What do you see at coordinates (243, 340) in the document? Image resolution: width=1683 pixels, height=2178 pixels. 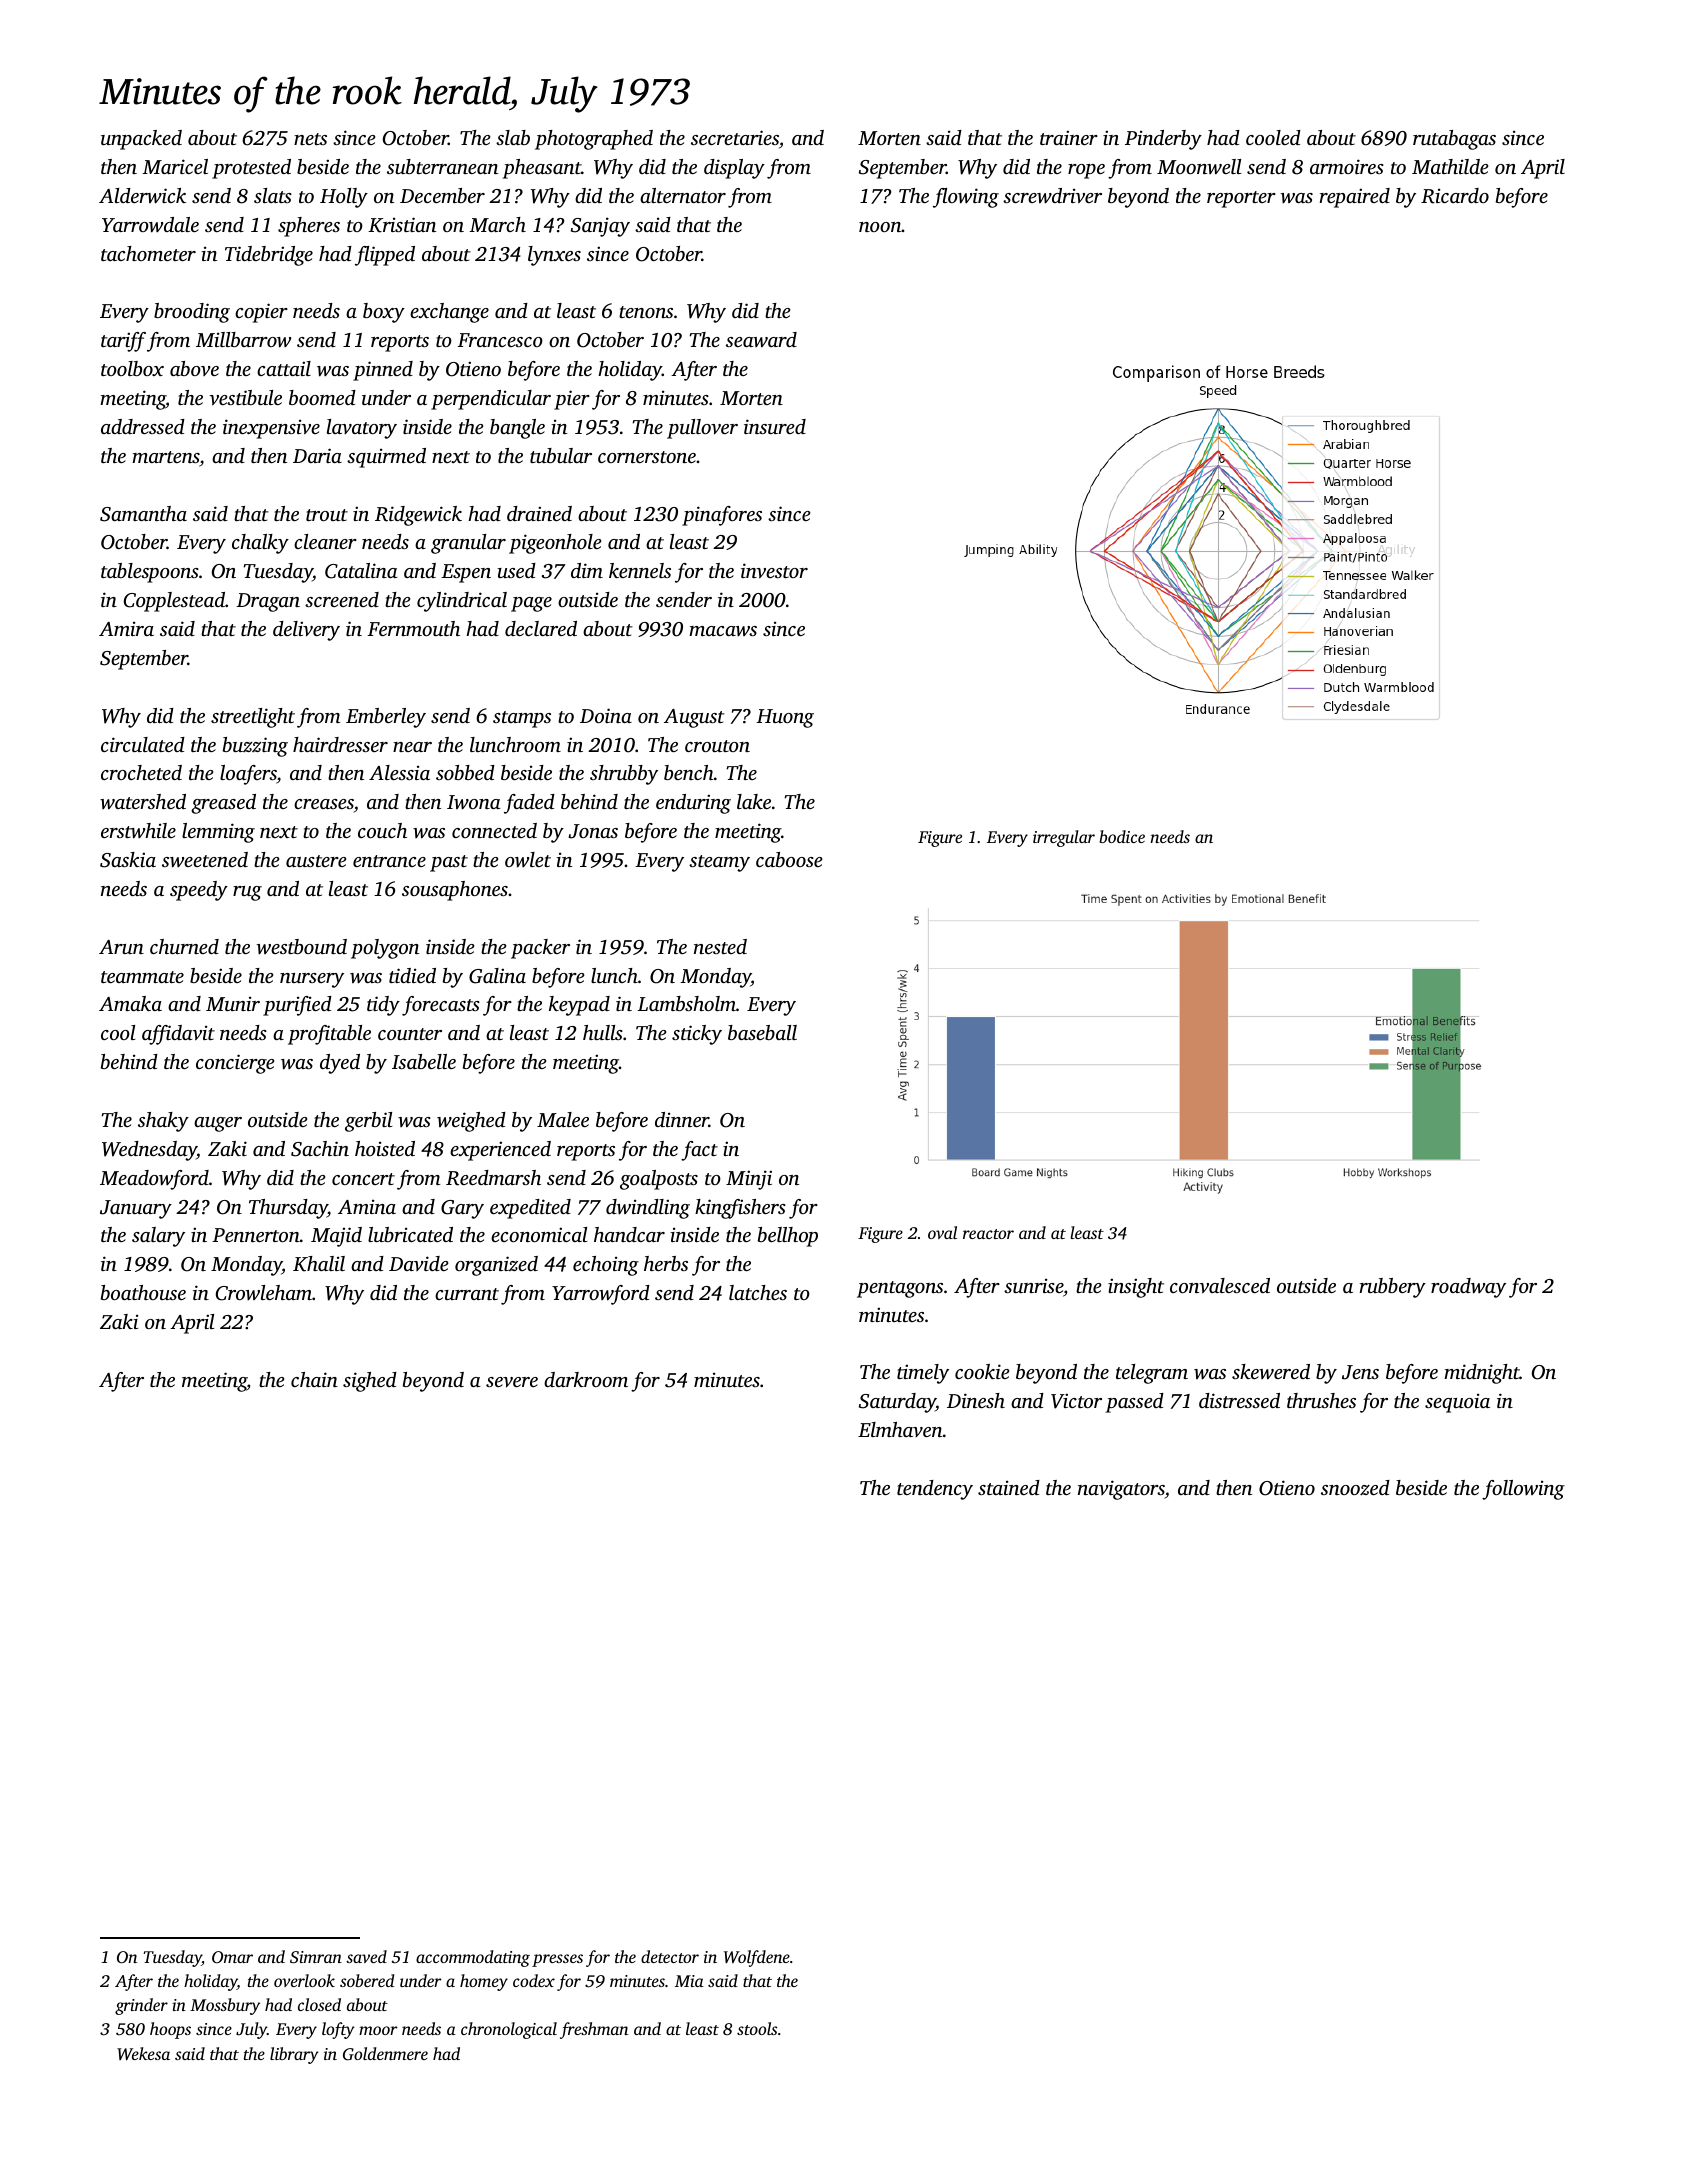 I see `Millbarrow` at bounding box center [243, 340].
